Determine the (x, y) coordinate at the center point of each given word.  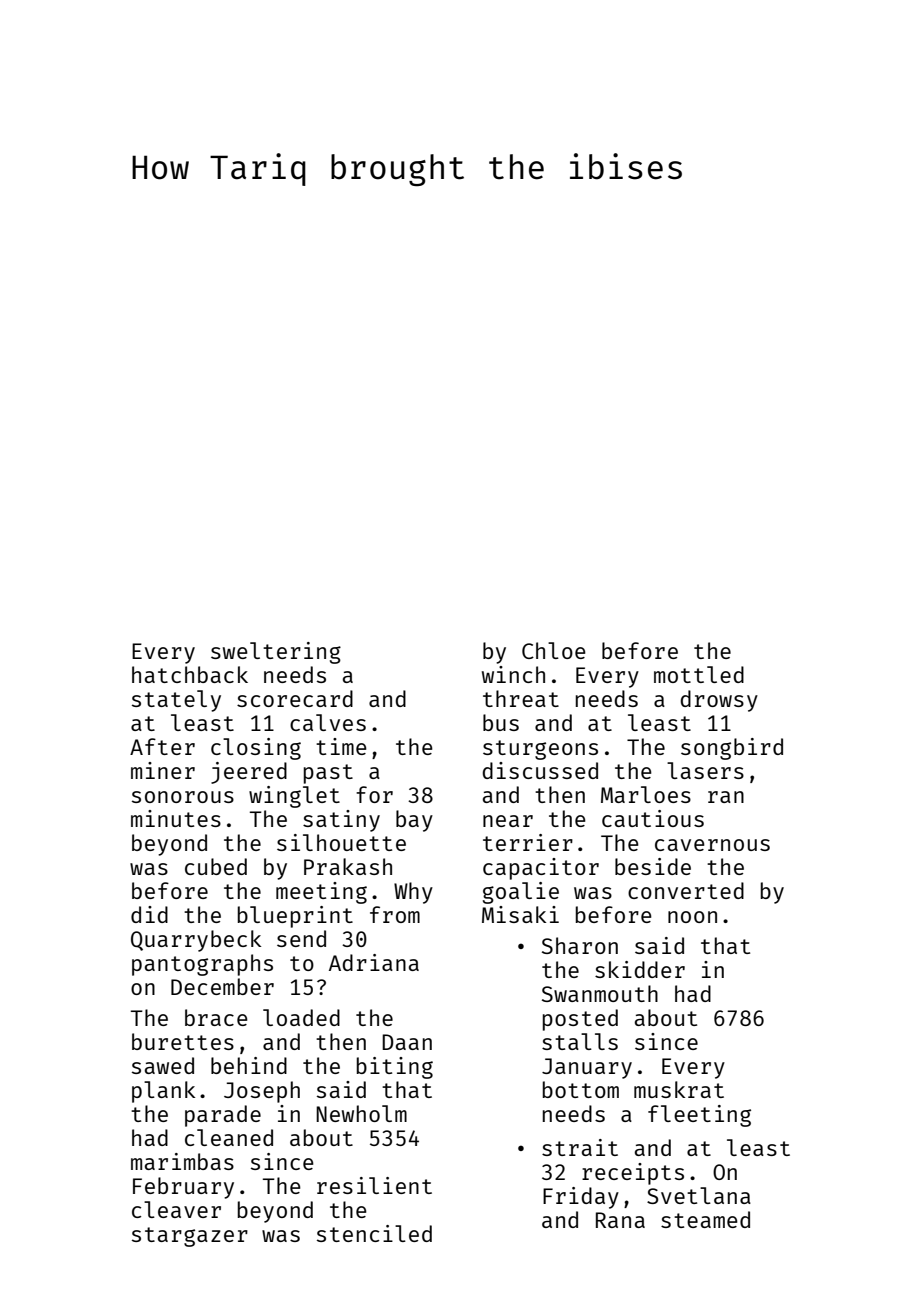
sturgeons (540, 750)
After (162, 746)
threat (521, 698)
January (587, 1068)
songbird (732, 749)
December (222, 986)
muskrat (679, 1089)
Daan (407, 1042)
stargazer (190, 1237)
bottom (581, 1089)
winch (513, 674)
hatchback (190, 674)
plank (163, 1092)
